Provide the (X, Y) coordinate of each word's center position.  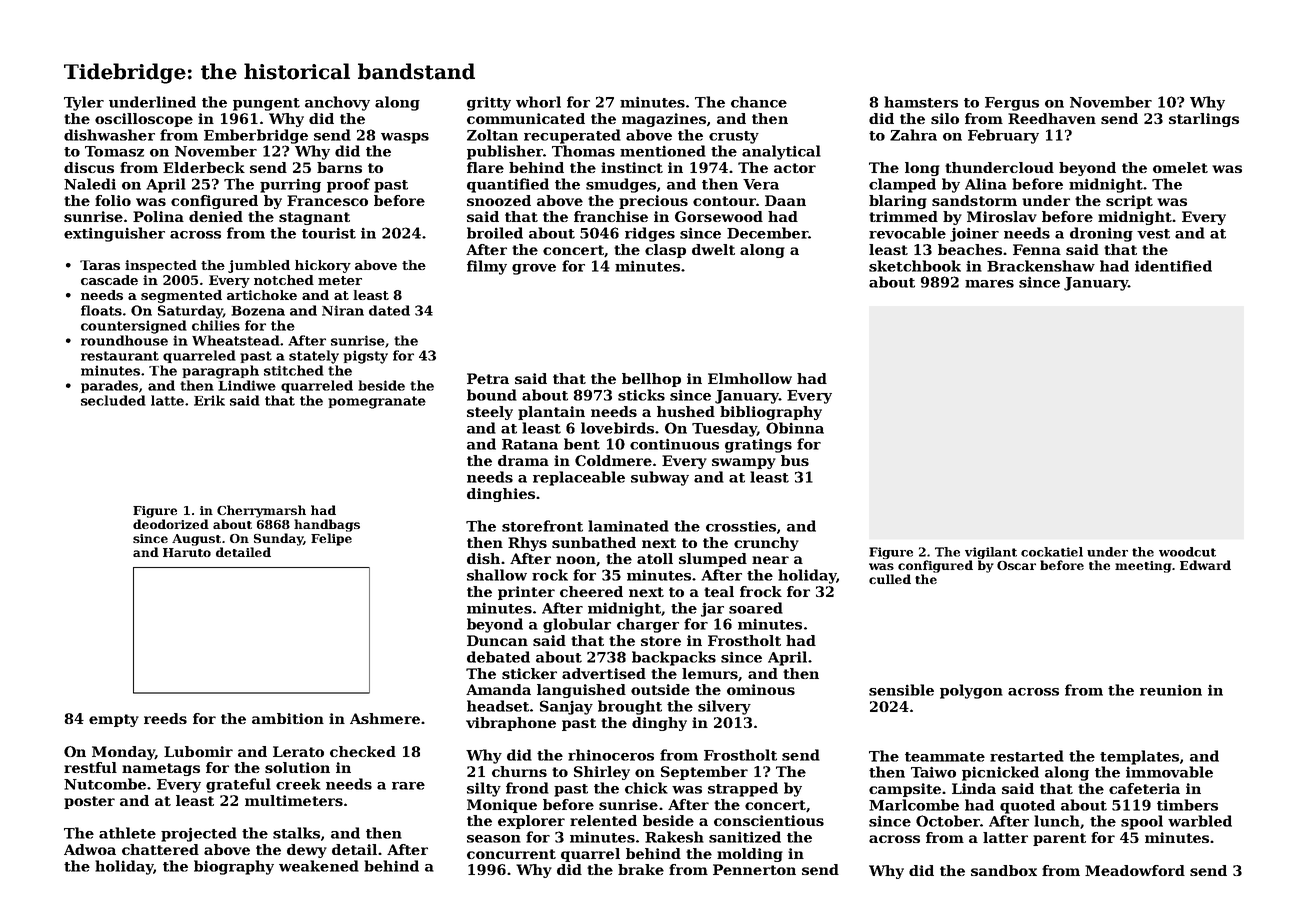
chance (759, 102)
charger (648, 625)
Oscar (1016, 565)
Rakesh (674, 837)
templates (1139, 757)
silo (945, 118)
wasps (405, 138)
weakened (319, 866)
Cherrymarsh (261, 511)
